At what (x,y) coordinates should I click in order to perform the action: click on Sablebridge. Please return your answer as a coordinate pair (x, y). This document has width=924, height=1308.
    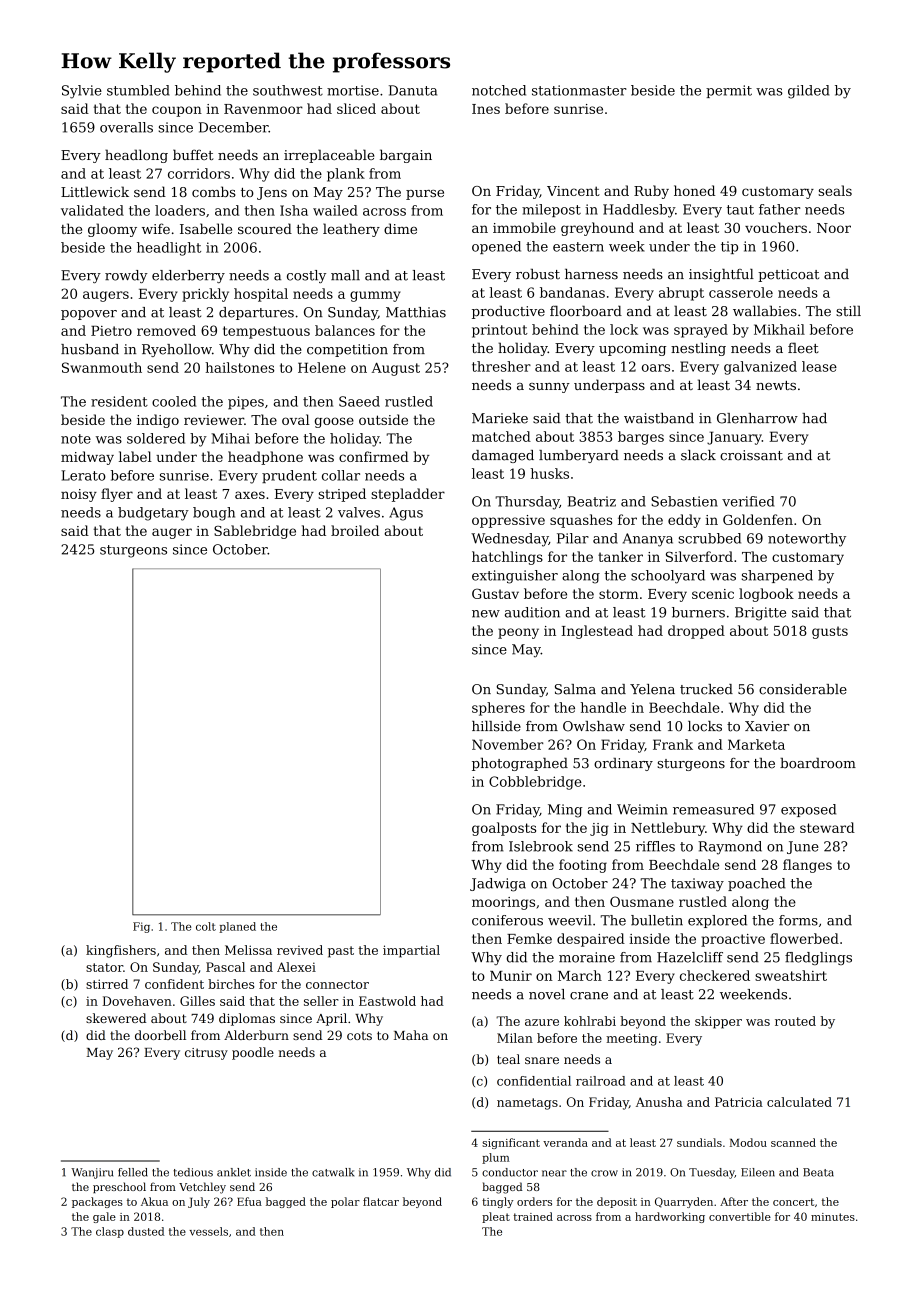
    Looking at the image, I should click on (255, 532).
